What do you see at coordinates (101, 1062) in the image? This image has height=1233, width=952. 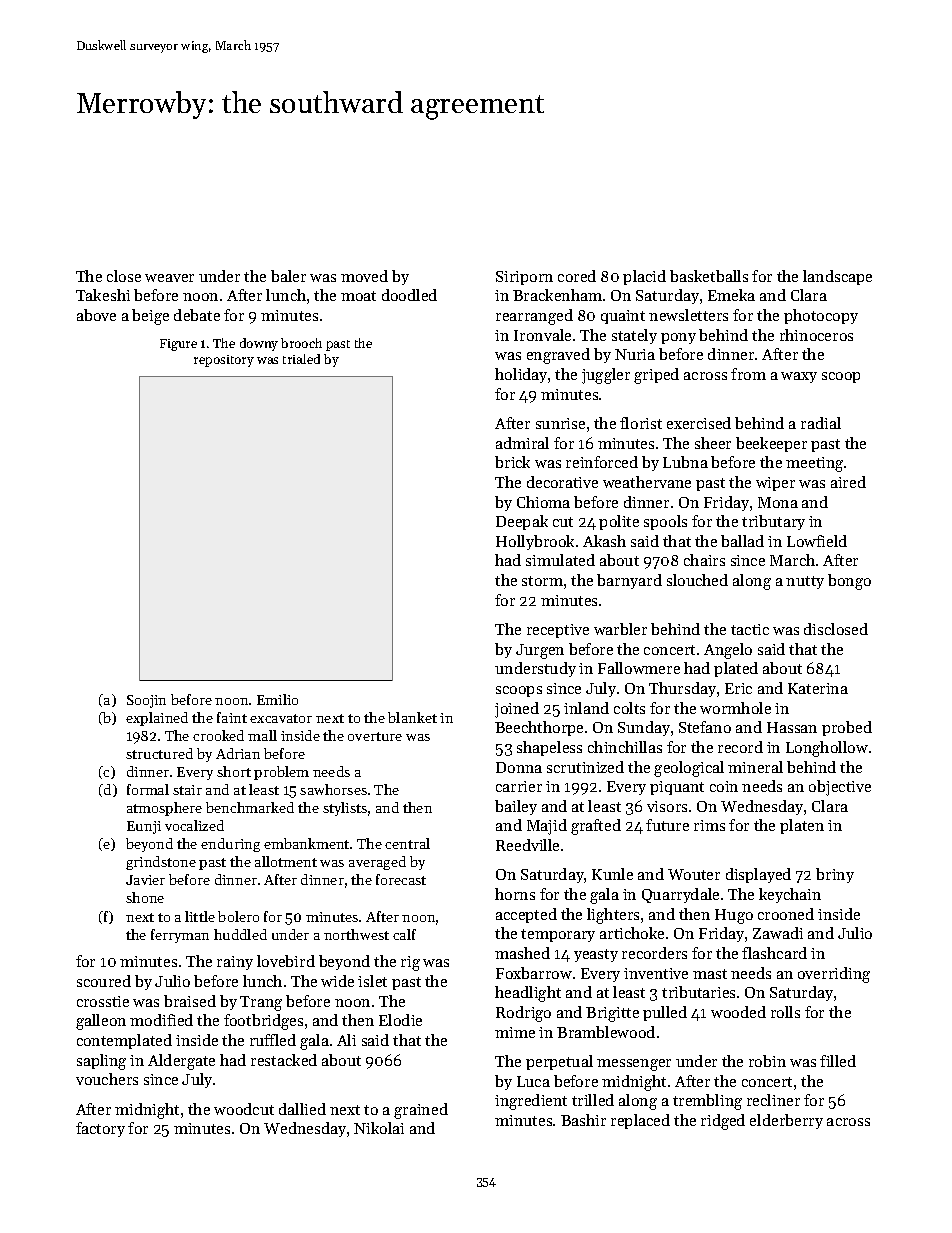 I see `sapling` at bounding box center [101, 1062].
